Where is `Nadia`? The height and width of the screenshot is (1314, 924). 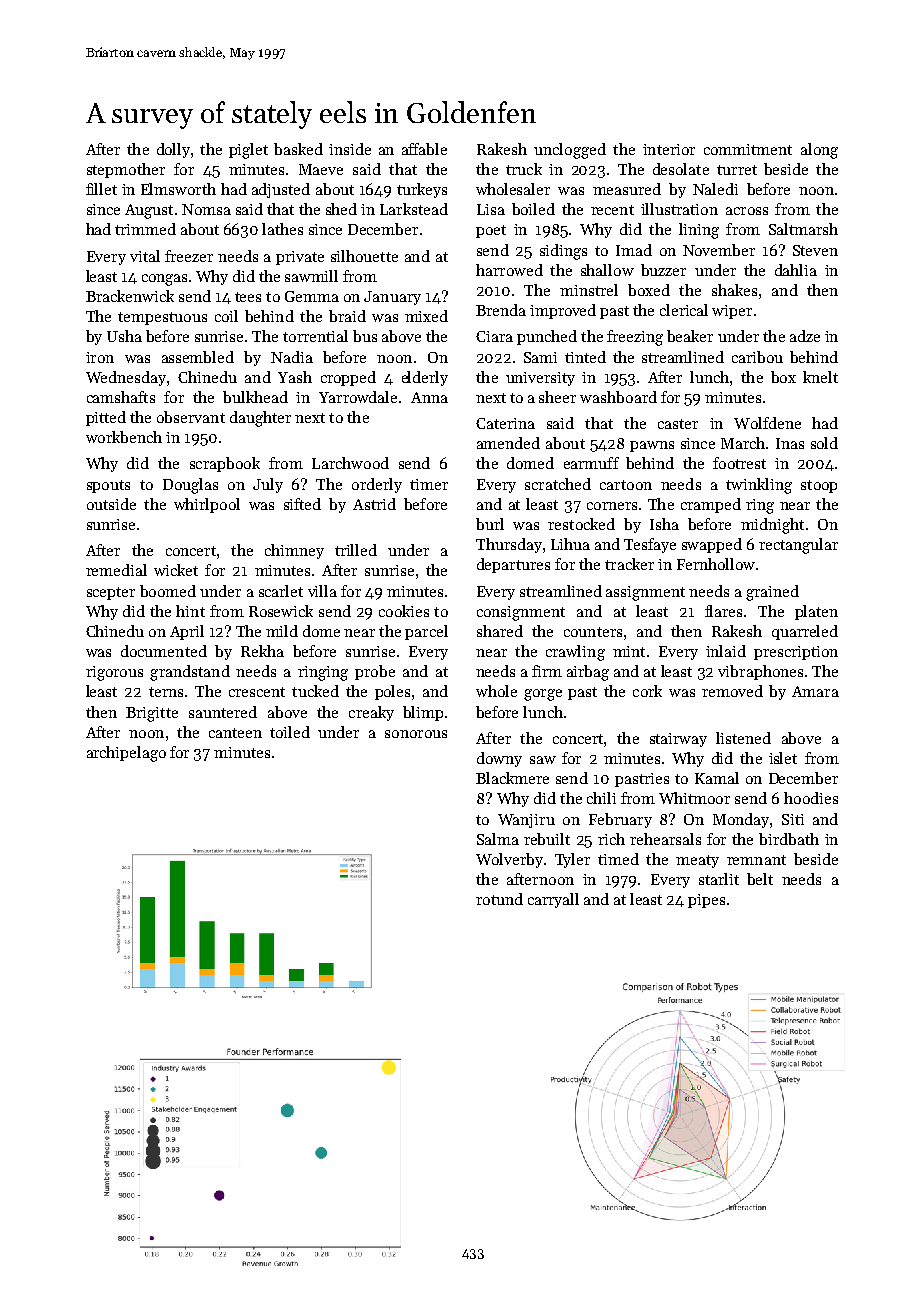 Nadia is located at coordinates (292, 357).
